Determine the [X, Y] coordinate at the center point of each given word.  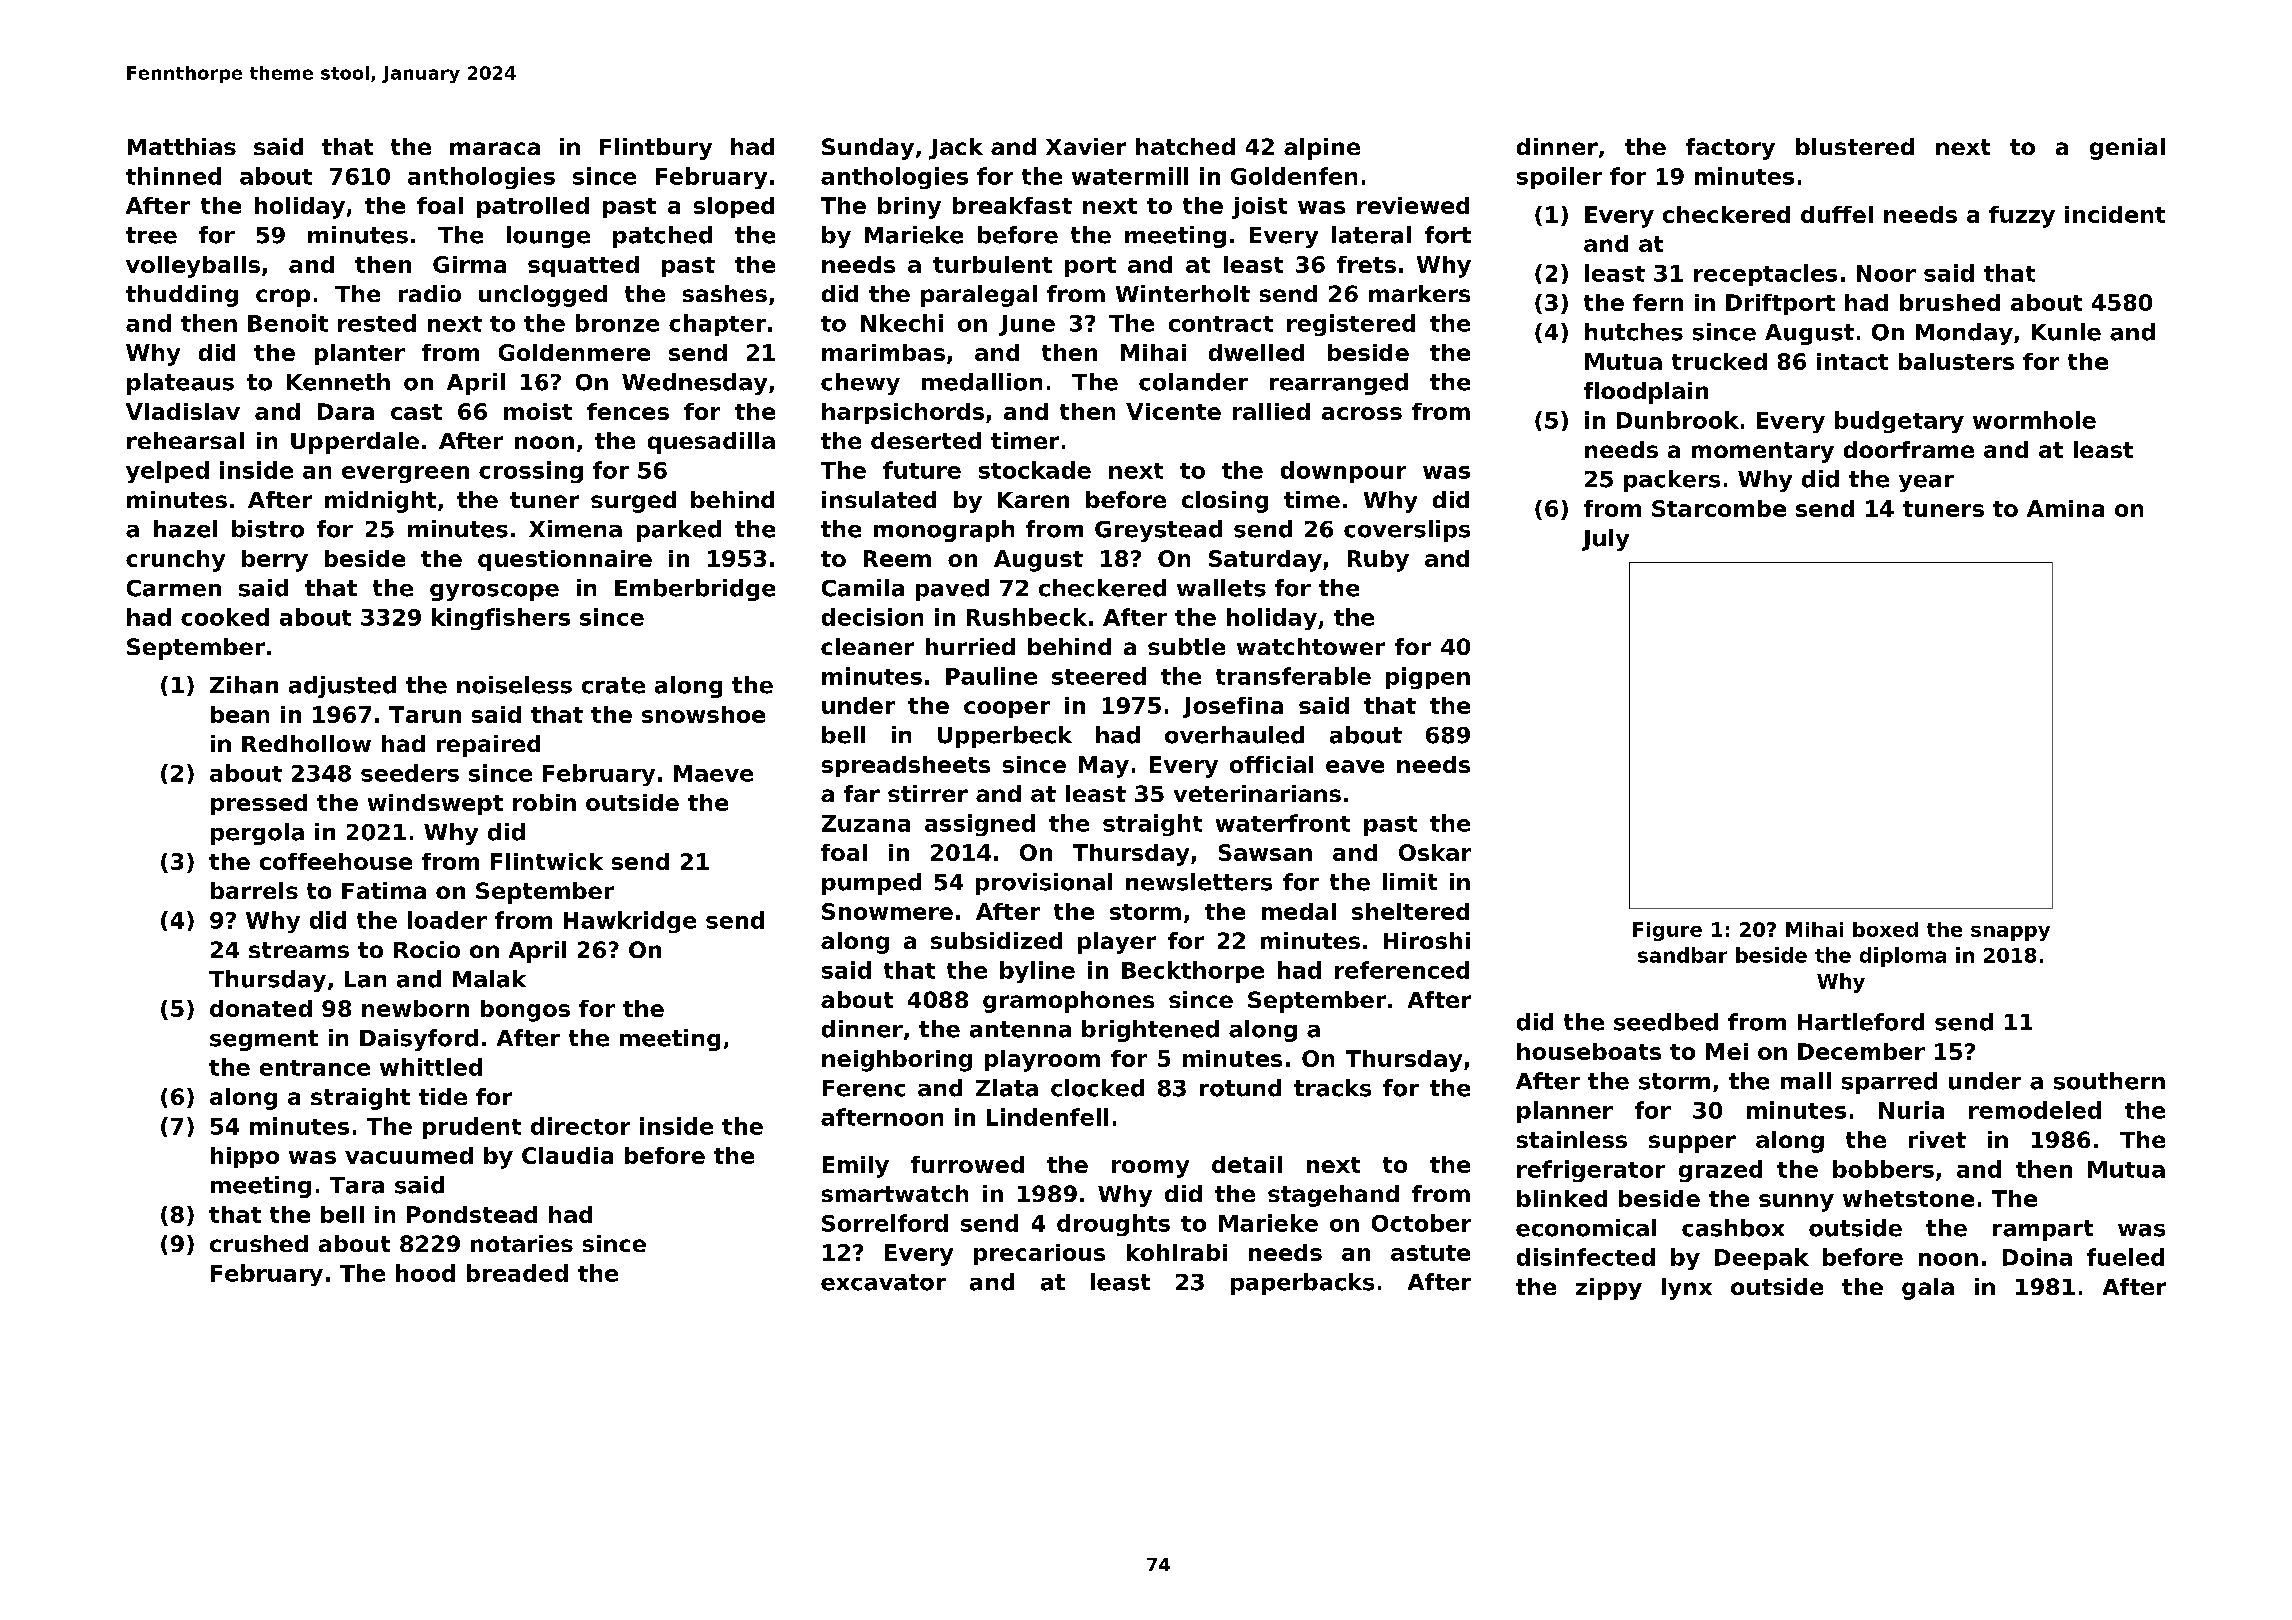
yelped [167, 472]
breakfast [1012, 205]
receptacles [1765, 275]
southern [2109, 1081]
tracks [1332, 1088]
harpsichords [903, 413]
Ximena [575, 529]
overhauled [1234, 735]
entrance [315, 1068]
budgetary [1899, 422]
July [1605, 540]
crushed [259, 1243]
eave [1355, 766]
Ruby [1378, 561]
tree [151, 235]
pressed [259, 804]
